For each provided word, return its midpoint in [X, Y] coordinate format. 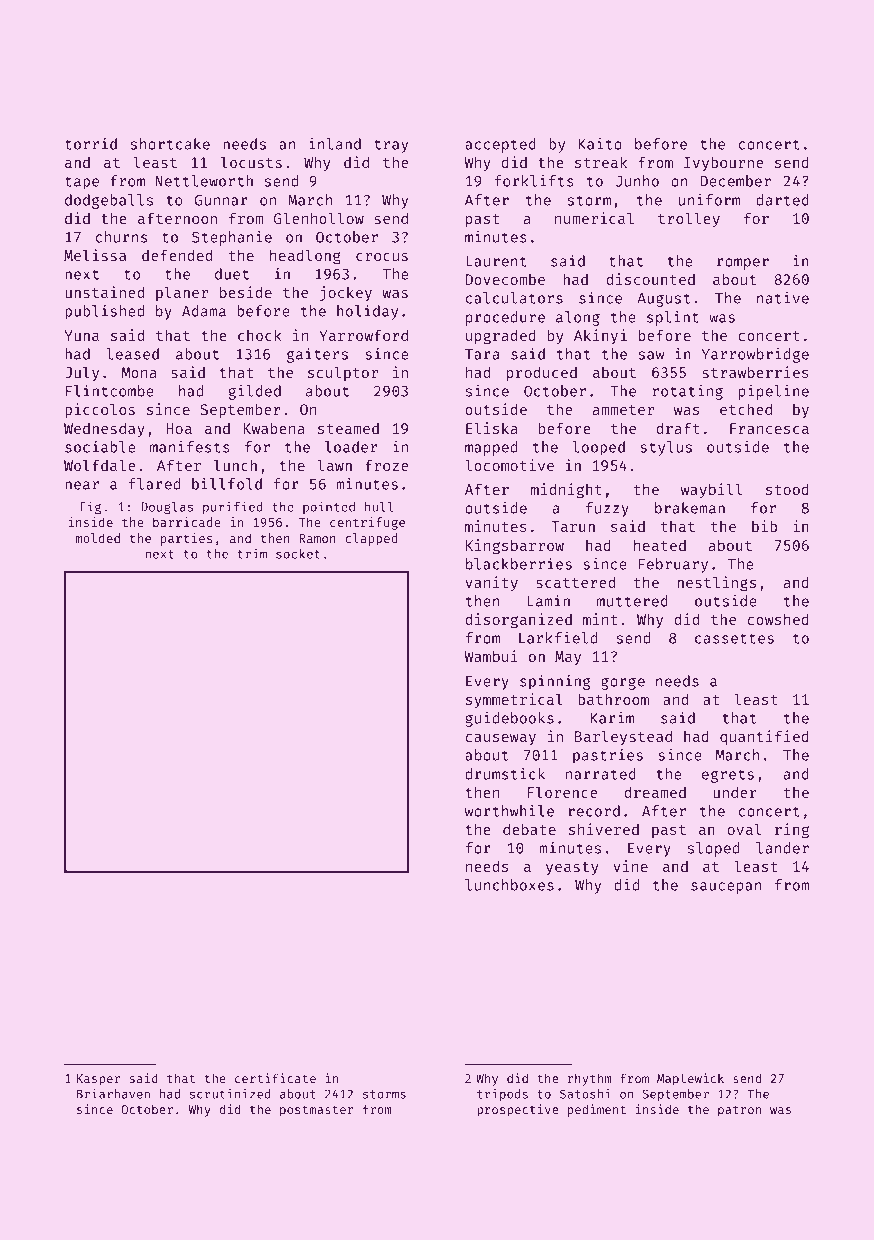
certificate [275, 1078]
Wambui [491, 656]
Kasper [98, 1080]
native [783, 298]
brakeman [690, 508]
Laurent [496, 261]
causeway [501, 739]
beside [246, 292]
